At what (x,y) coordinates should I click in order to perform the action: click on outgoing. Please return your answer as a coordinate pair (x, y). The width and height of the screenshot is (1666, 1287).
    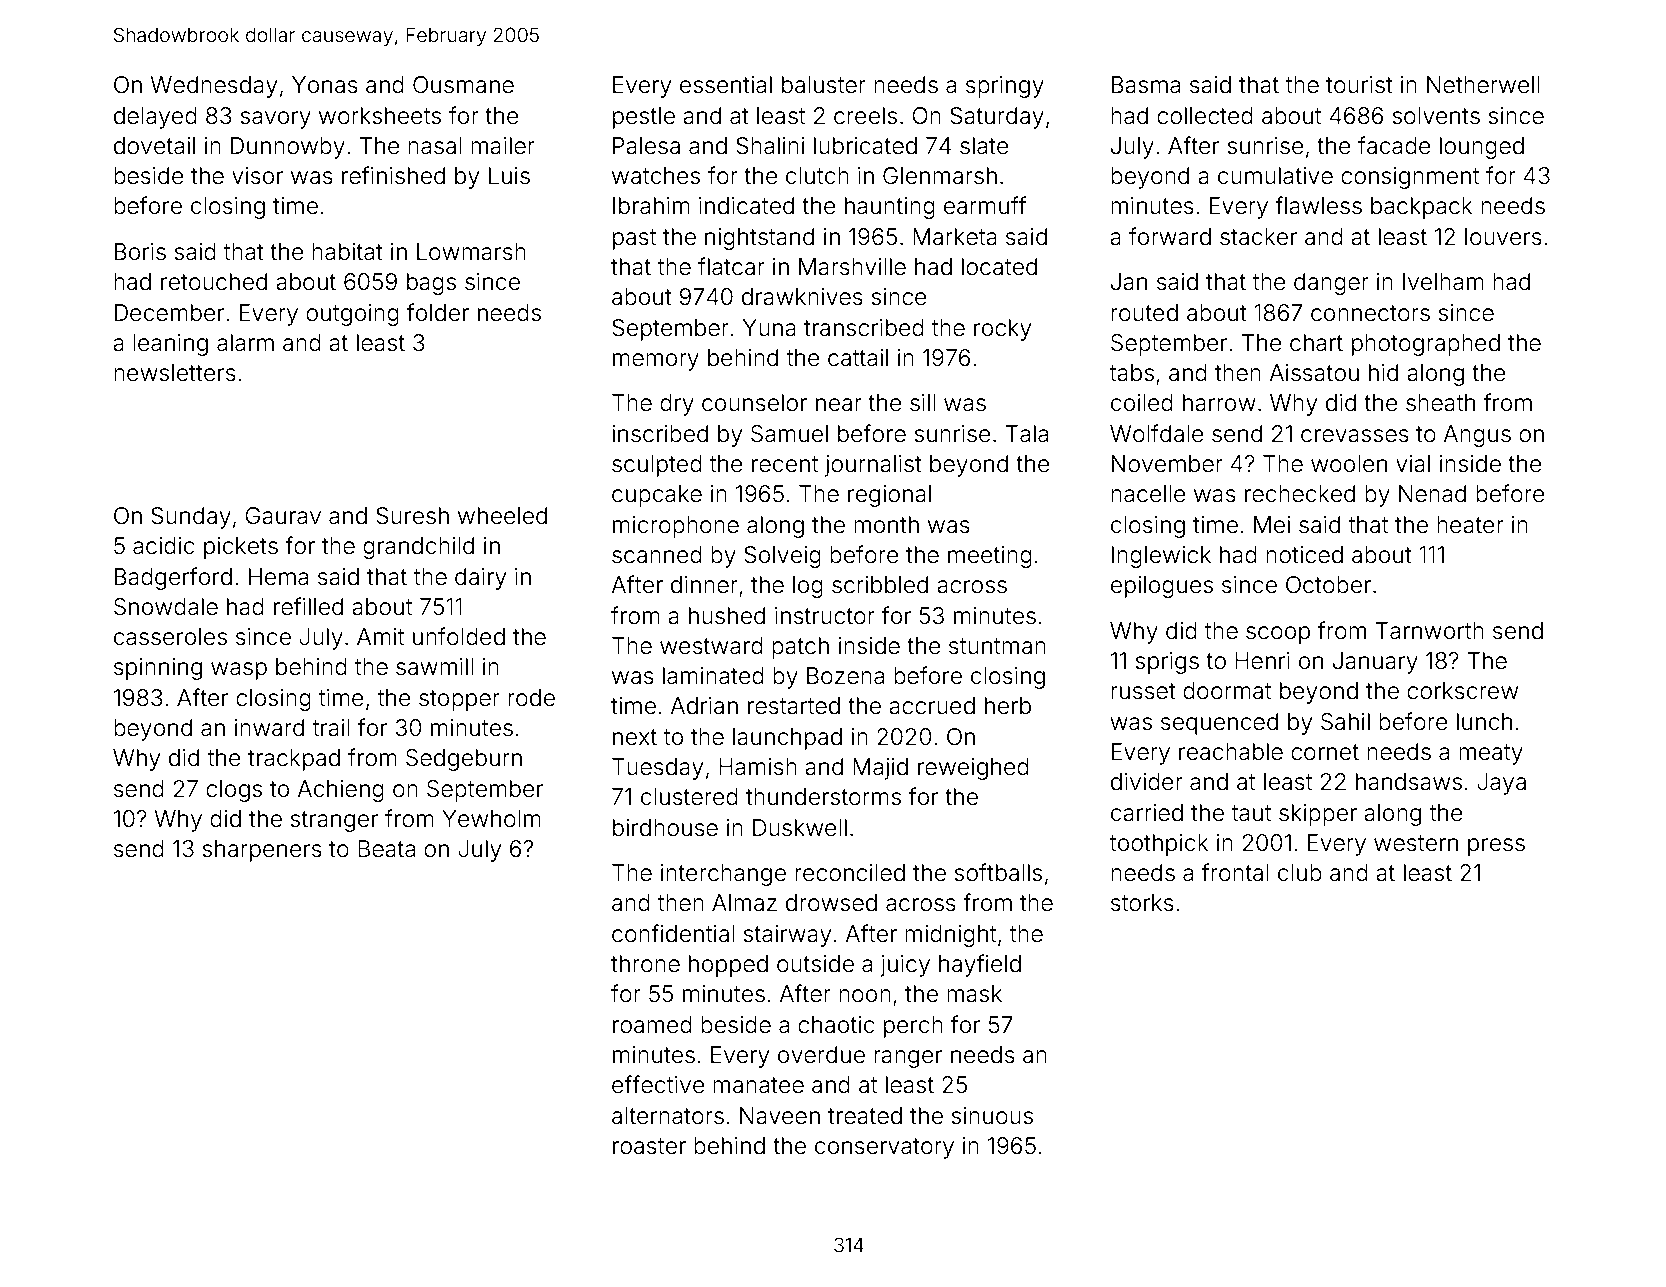
    Looking at the image, I should click on (352, 315).
